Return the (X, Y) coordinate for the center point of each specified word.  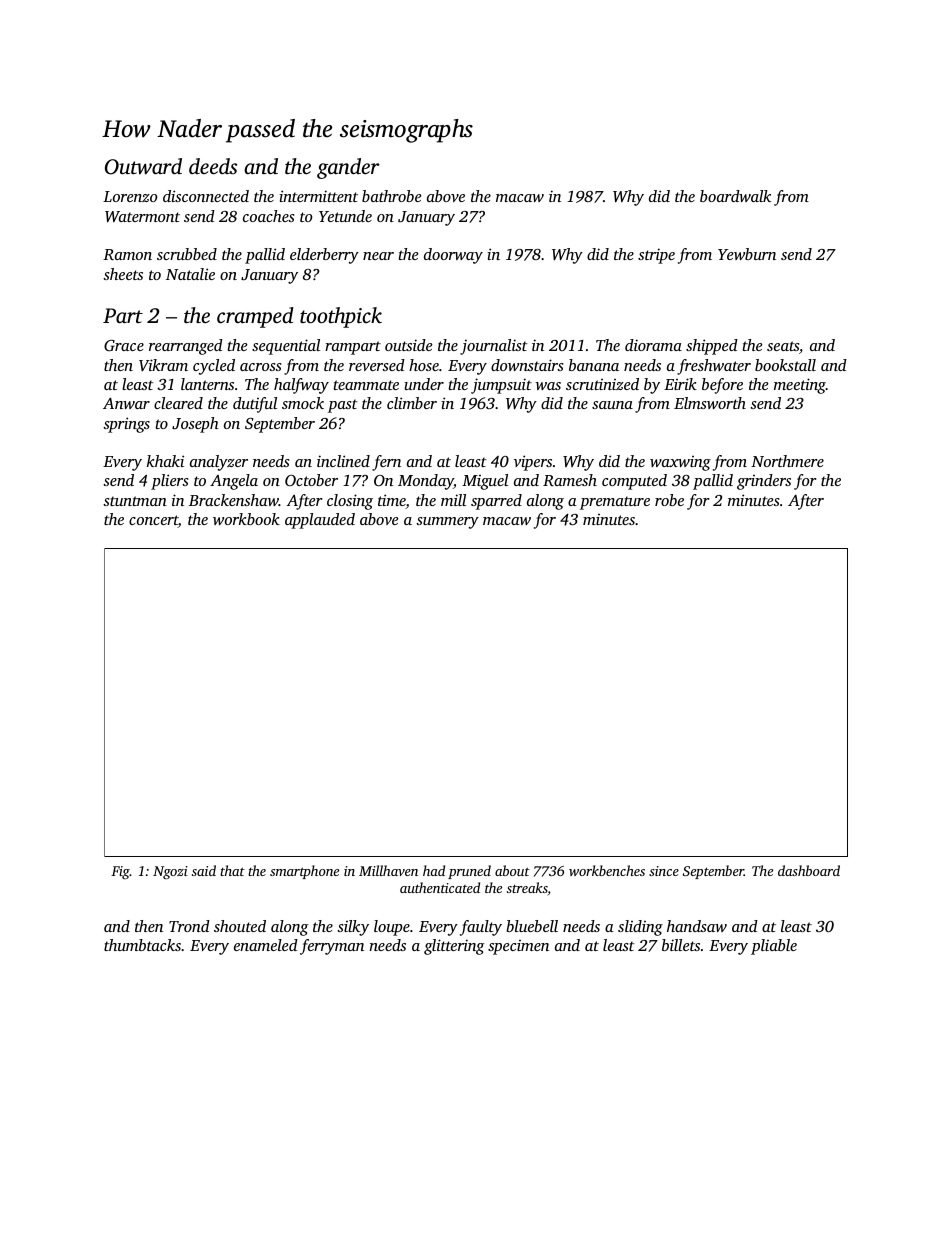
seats (783, 346)
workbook (246, 519)
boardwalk (735, 196)
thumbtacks (142, 945)
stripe (656, 256)
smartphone (304, 872)
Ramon (127, 254)
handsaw (697, 926)
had (434, 870)
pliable (774, 947)
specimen (518, 947)
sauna (612, 405)
